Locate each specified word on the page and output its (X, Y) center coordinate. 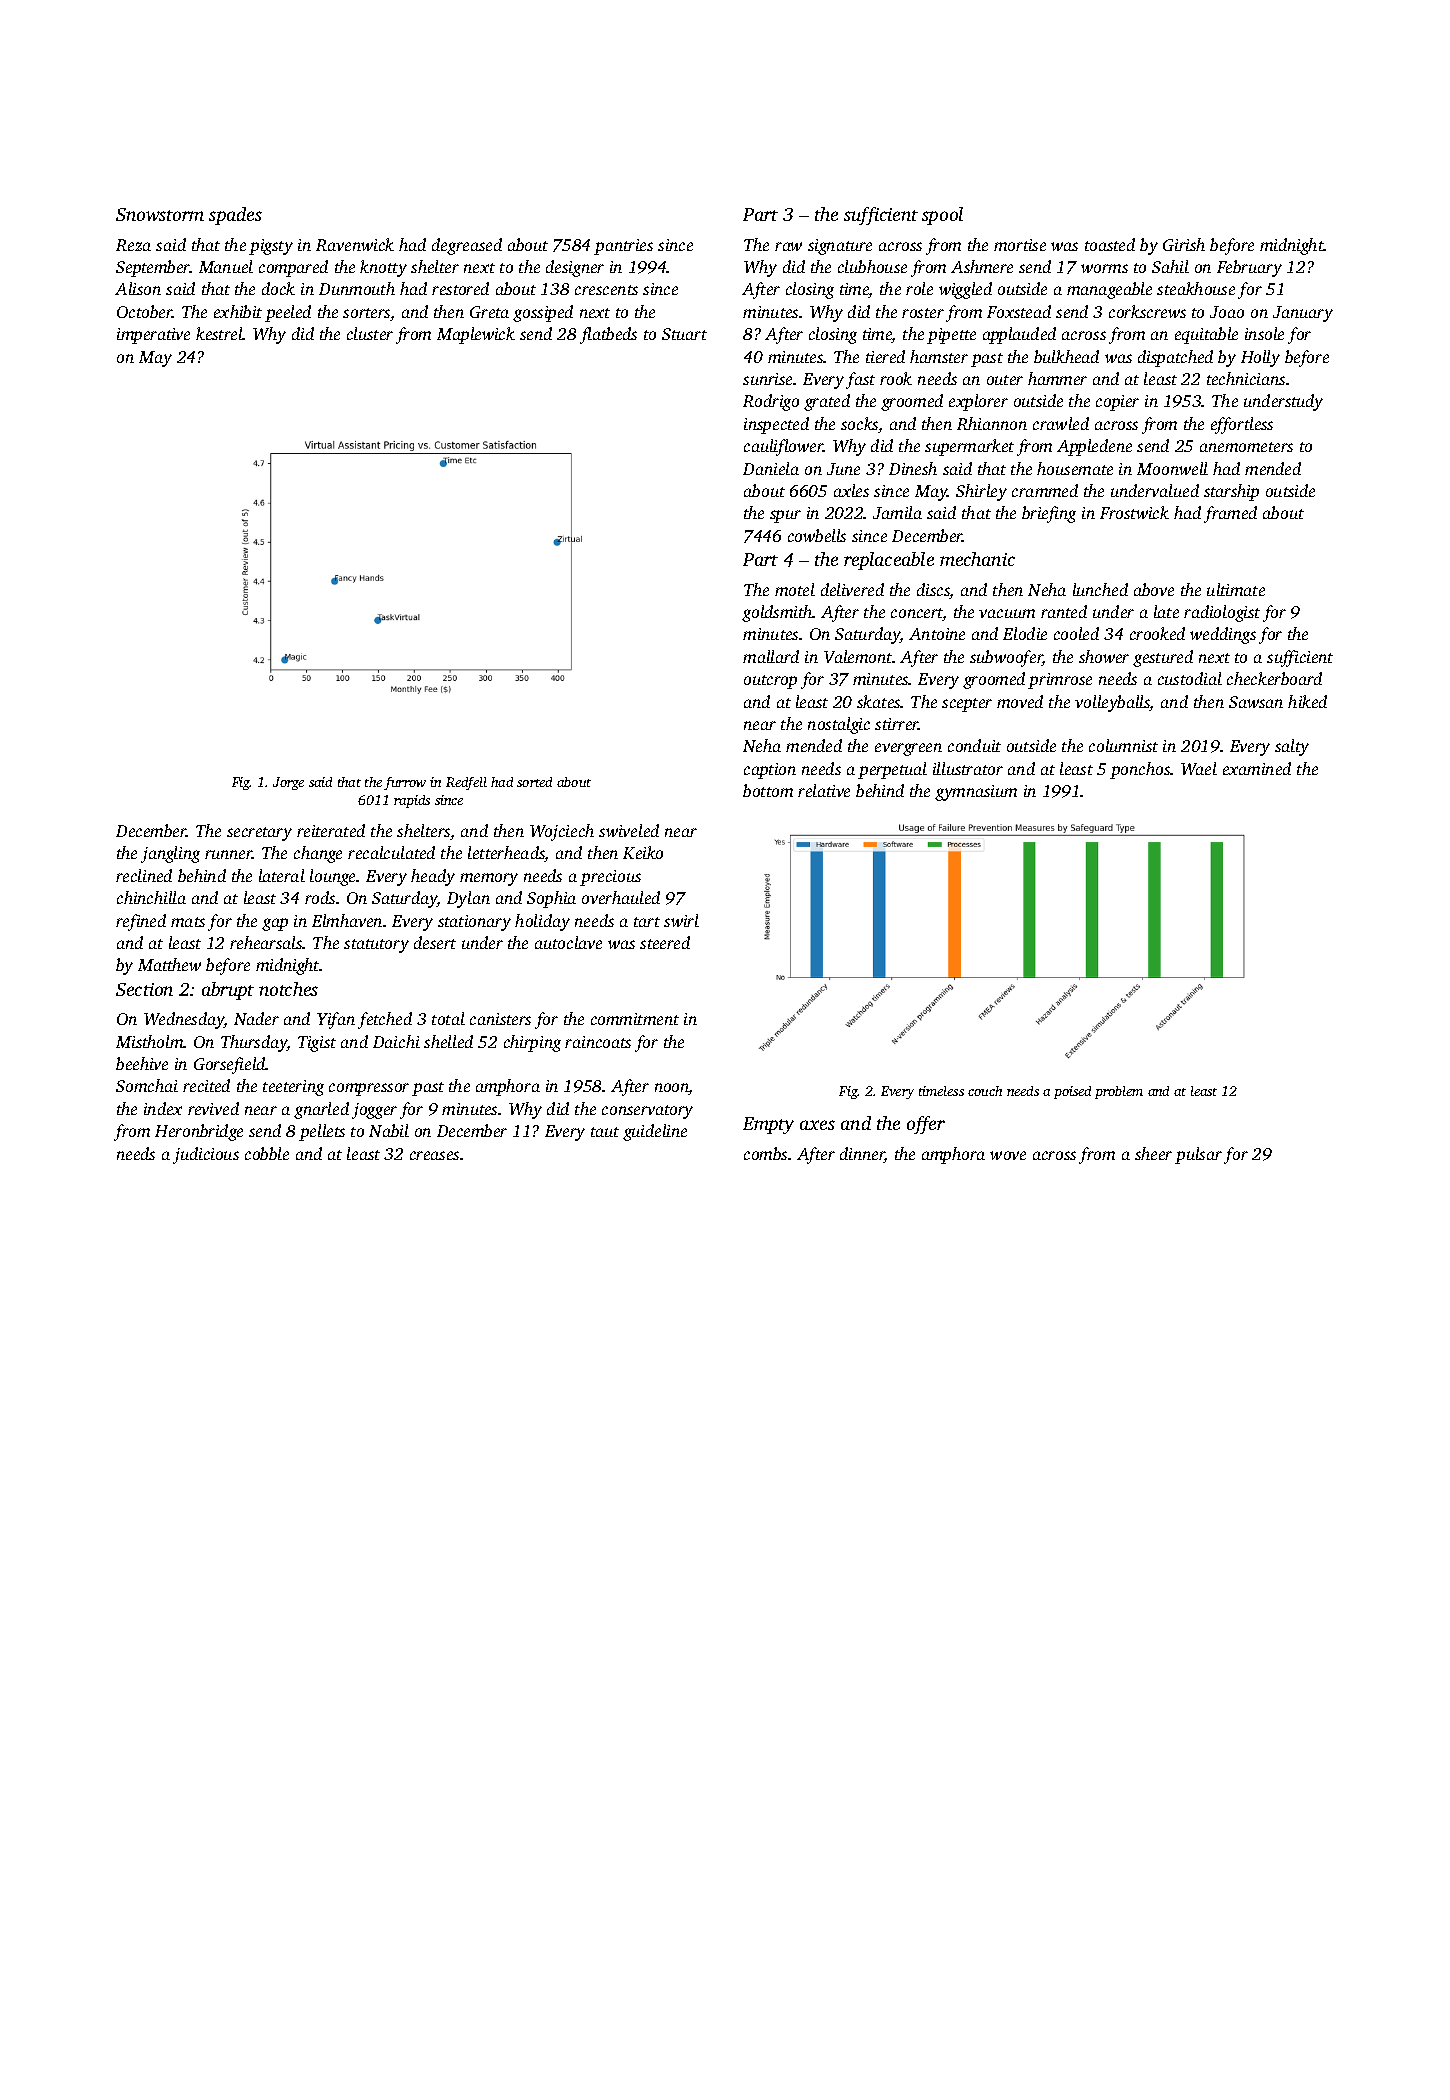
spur (785, 516)
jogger (374, 1111)
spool (942, 216)
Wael (1199, 768)
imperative (153, 336)
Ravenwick (355, 244)
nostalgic (839, 725)
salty (1292, 747)
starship (1231, 492)
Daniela (771, 468)
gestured (1163, 658)
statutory (376, 946)
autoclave (568, 942)
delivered (852, 589)
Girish (1184, 244)
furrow (405, 783)
